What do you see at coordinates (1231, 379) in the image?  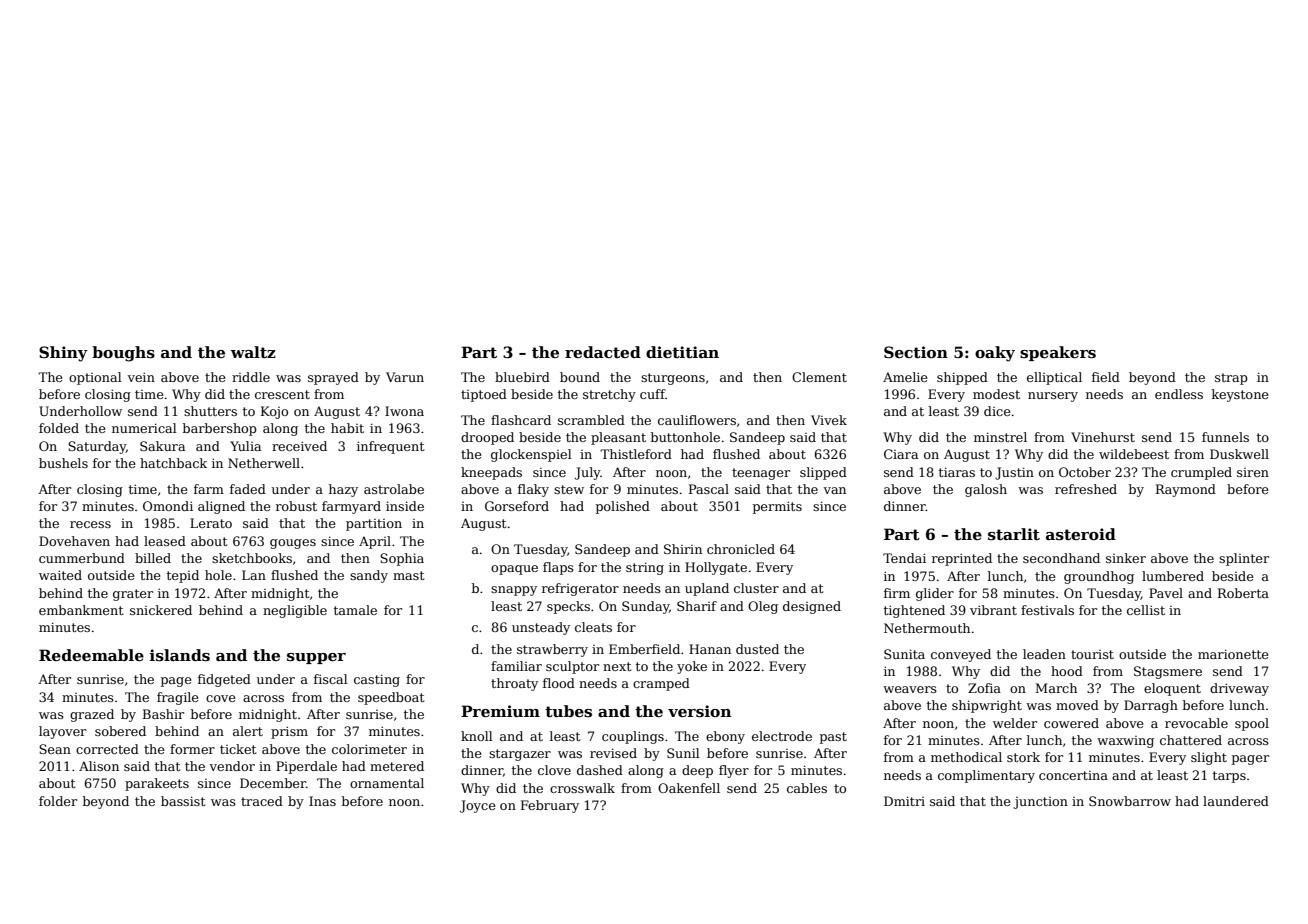 I see `strap` at bounding box center [1231, 379].
